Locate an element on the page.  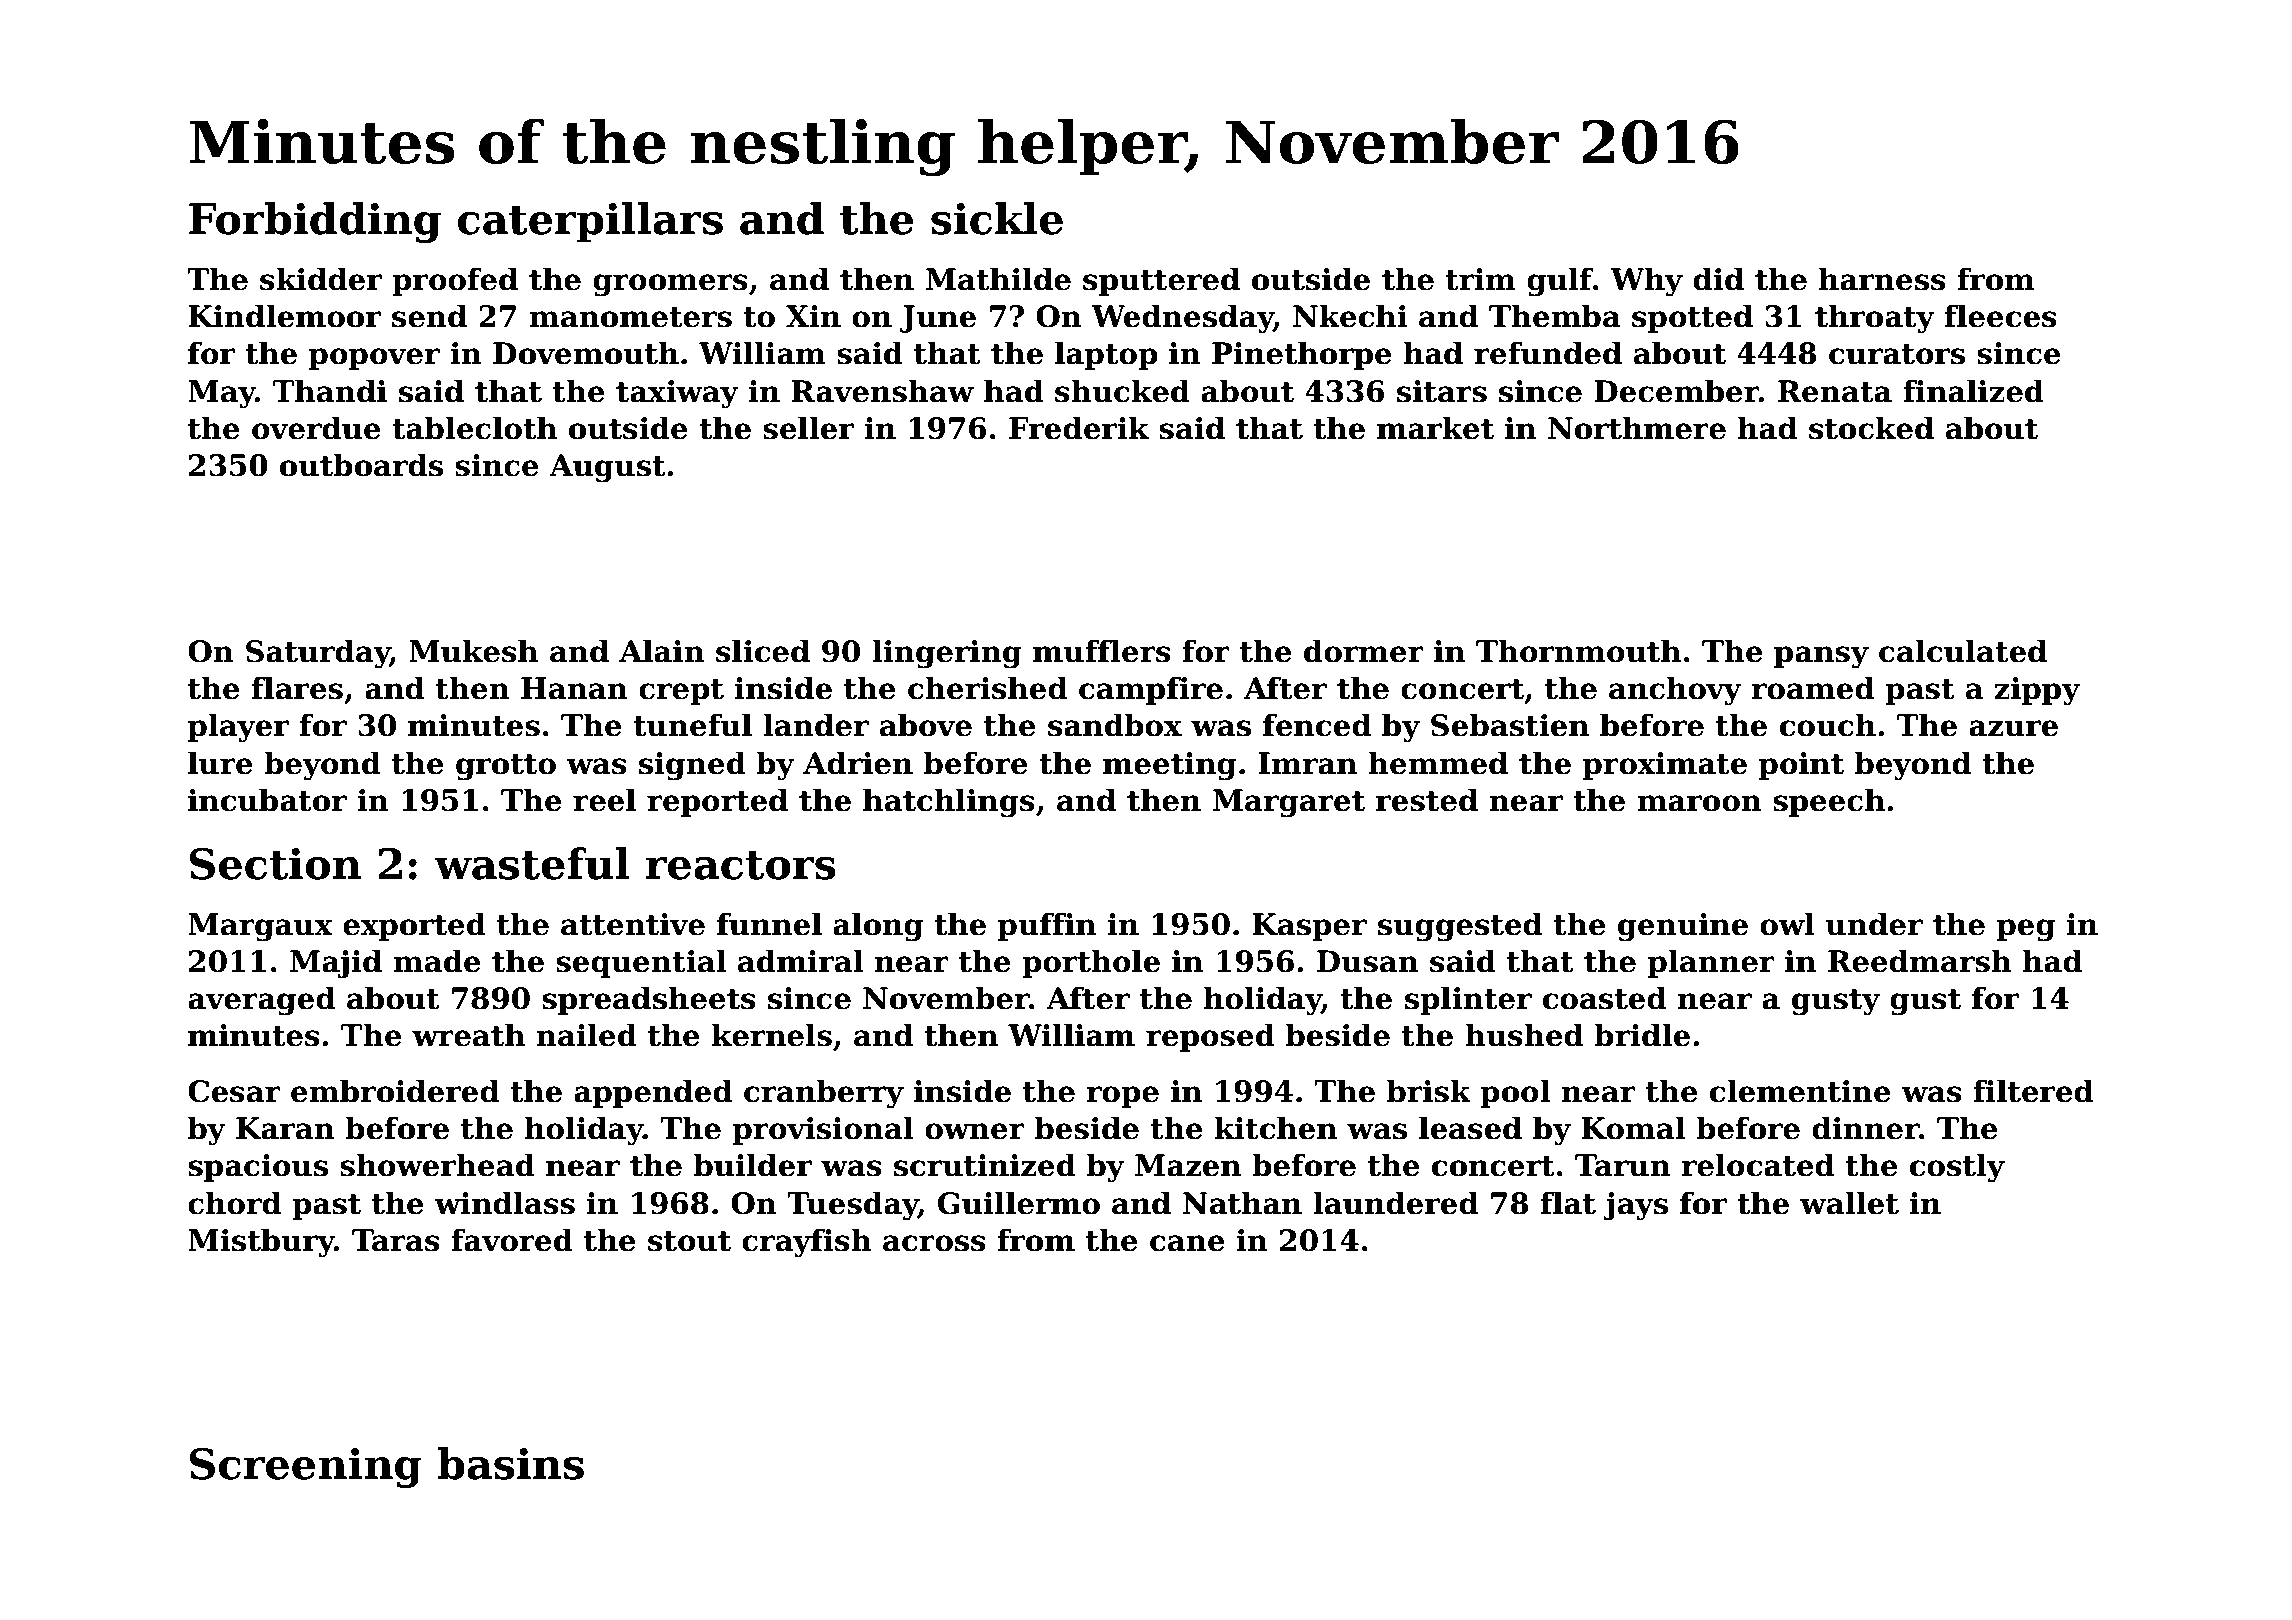
Forbidding is located at coordinates (315, 222).
